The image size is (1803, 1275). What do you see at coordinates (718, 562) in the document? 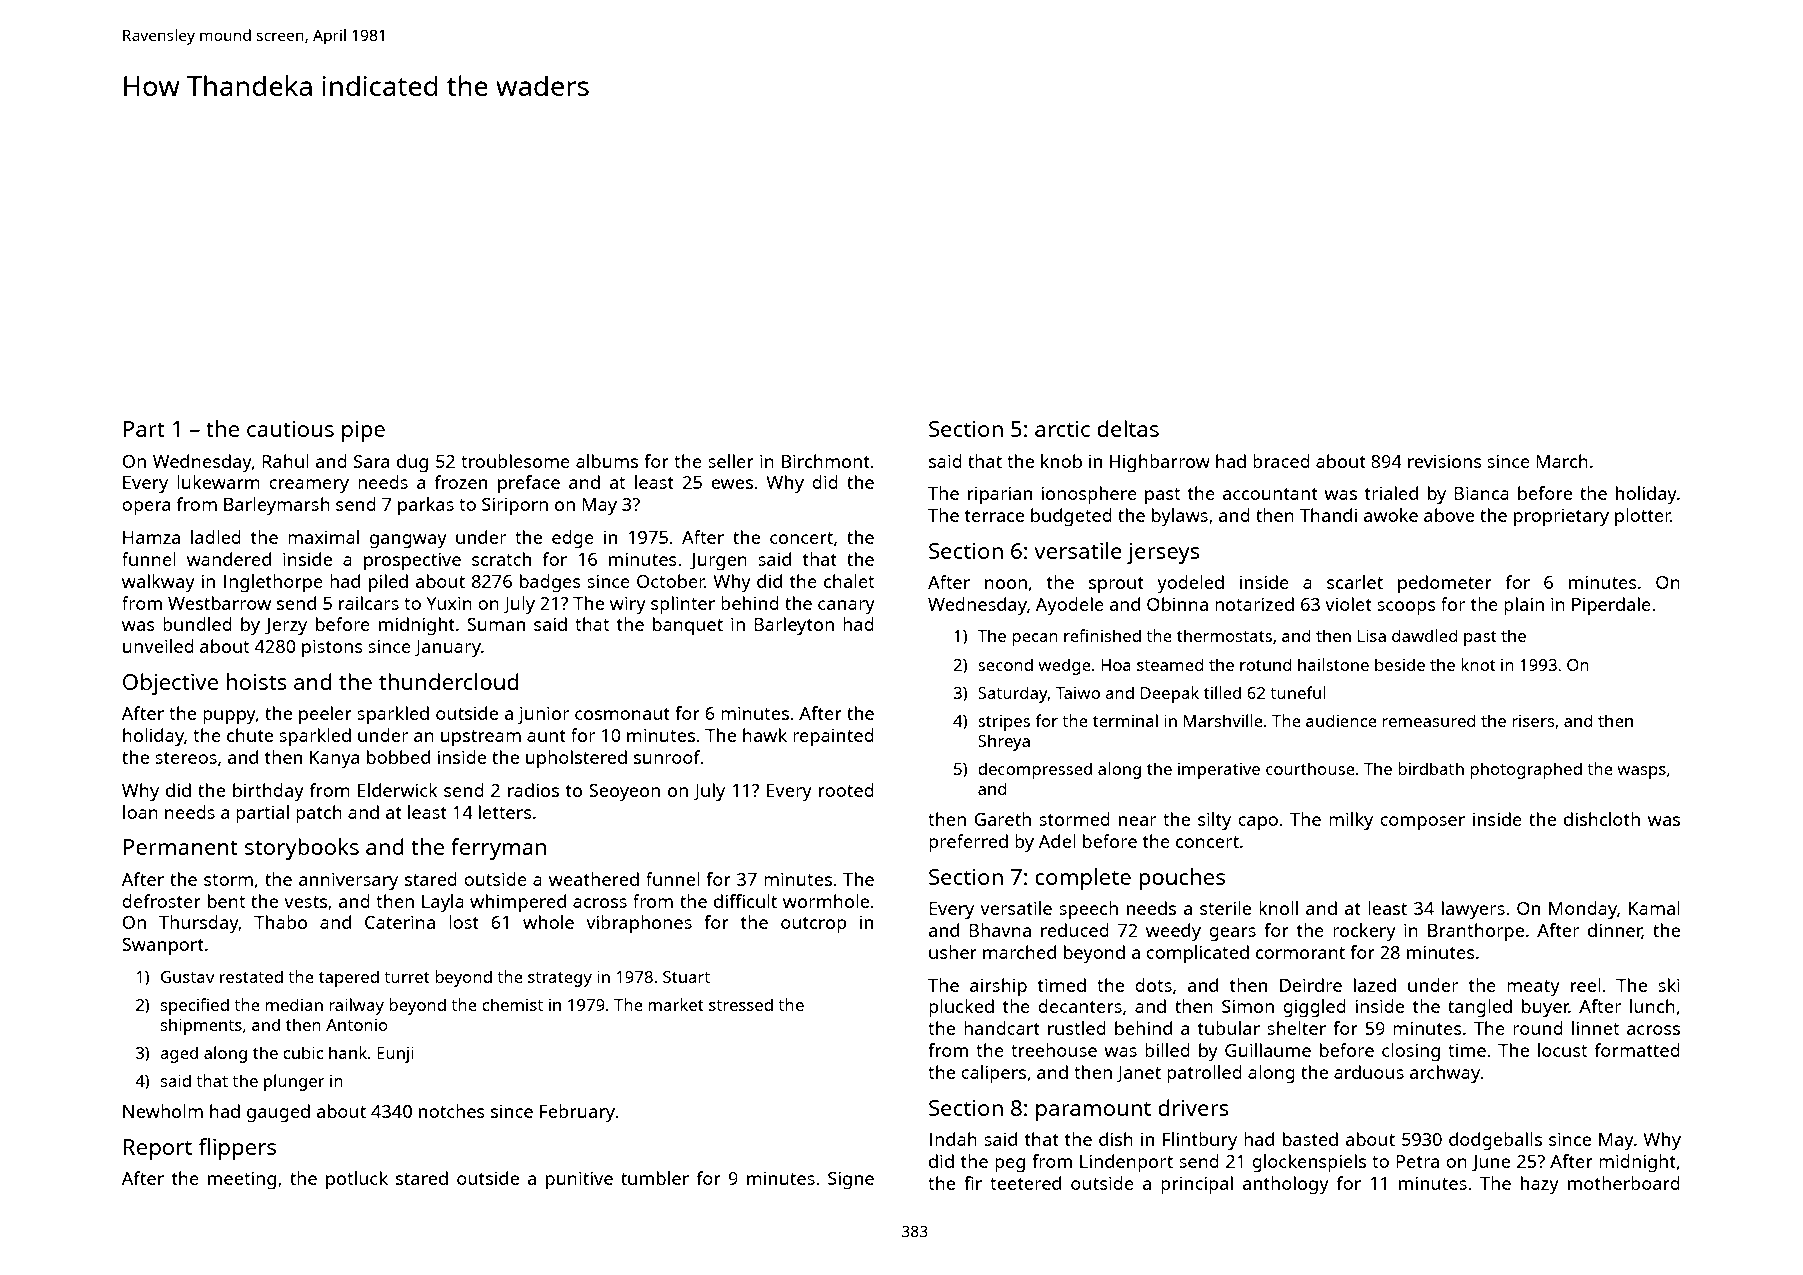
I see `Jurgen` at bounding box center [718, 562].
